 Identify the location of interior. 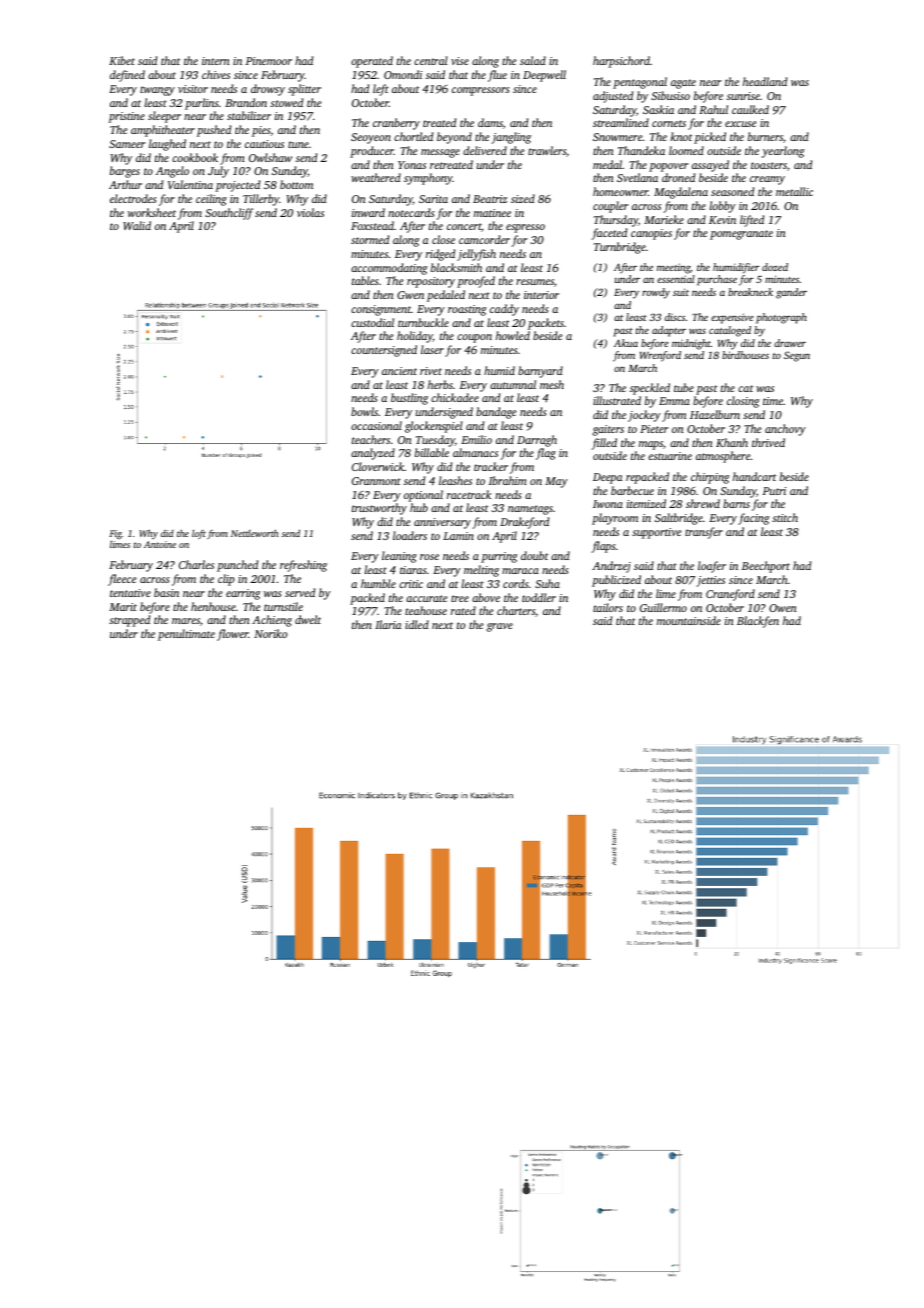
(541, 295).
